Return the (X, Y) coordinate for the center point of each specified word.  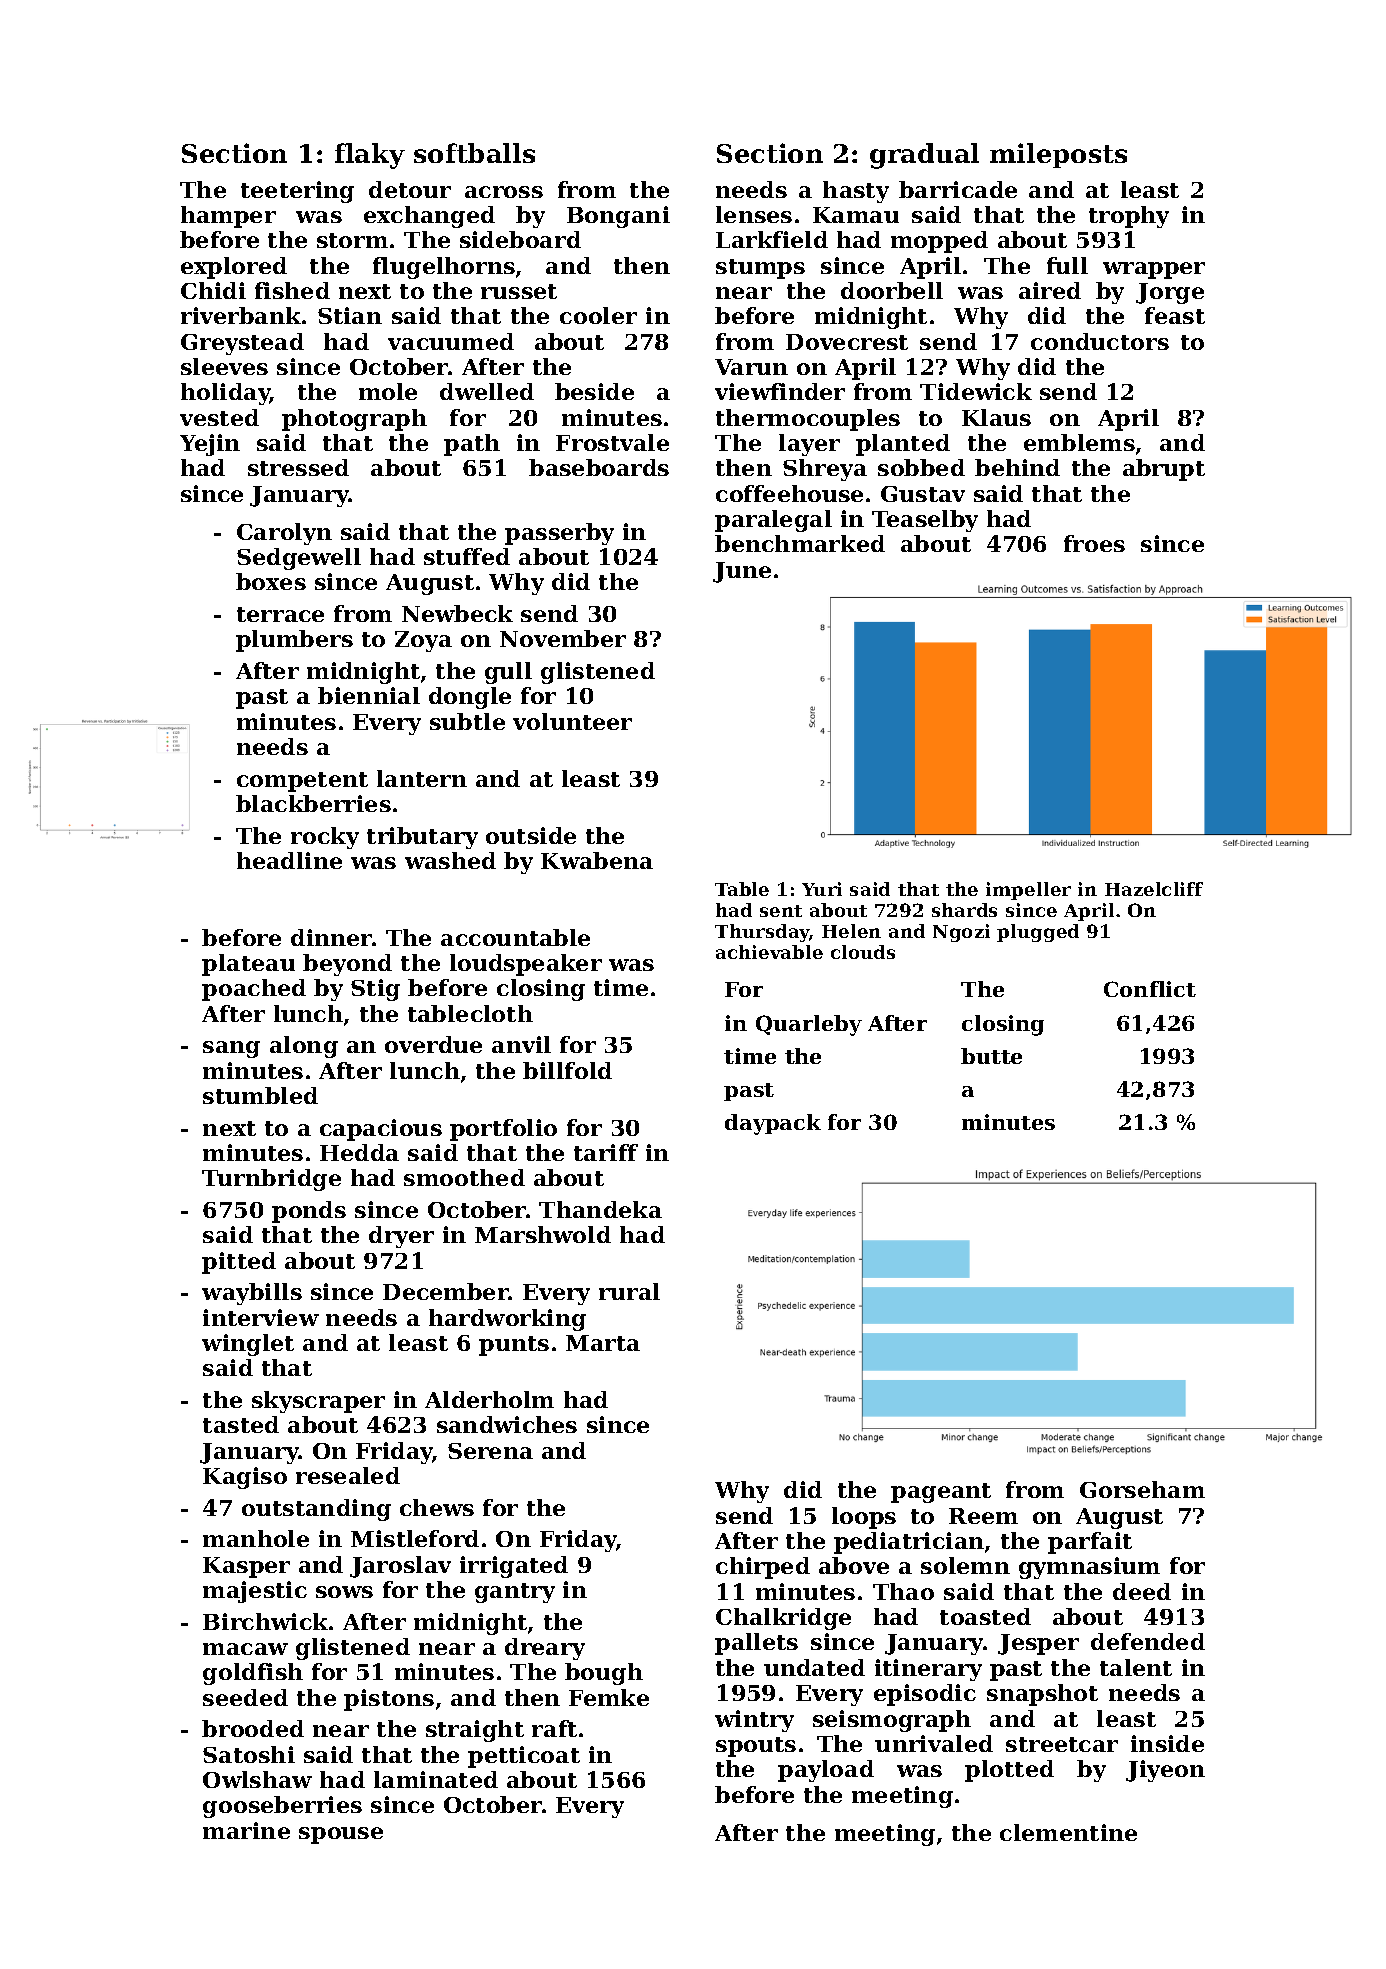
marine (246, 1830)
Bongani (618, 217)
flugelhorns (444, 268)
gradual (924, 156)
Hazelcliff (1154, 889)
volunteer (572, 721)
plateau (248, 965)
